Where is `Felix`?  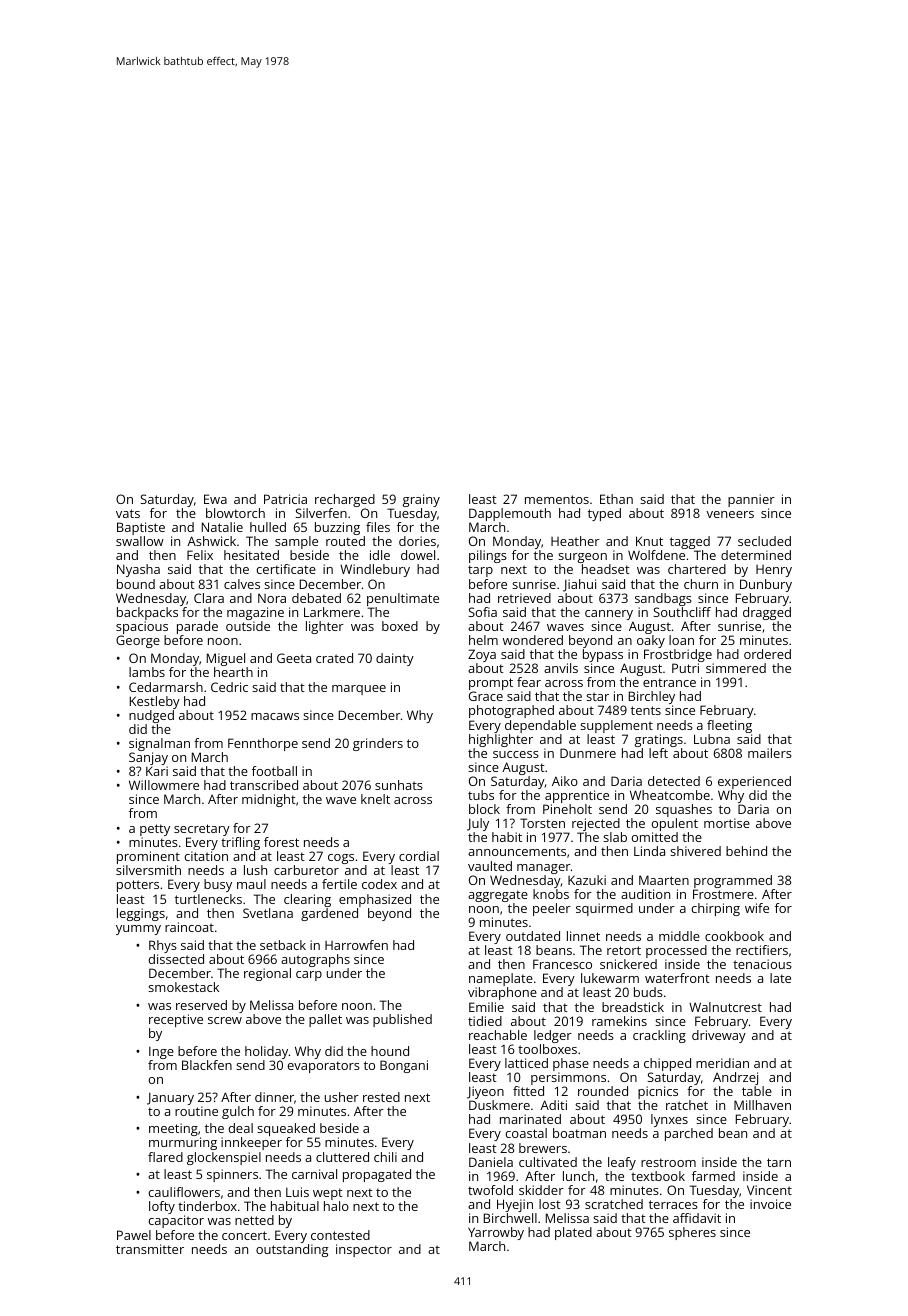 Felix is located at coordinates (200, 555).
